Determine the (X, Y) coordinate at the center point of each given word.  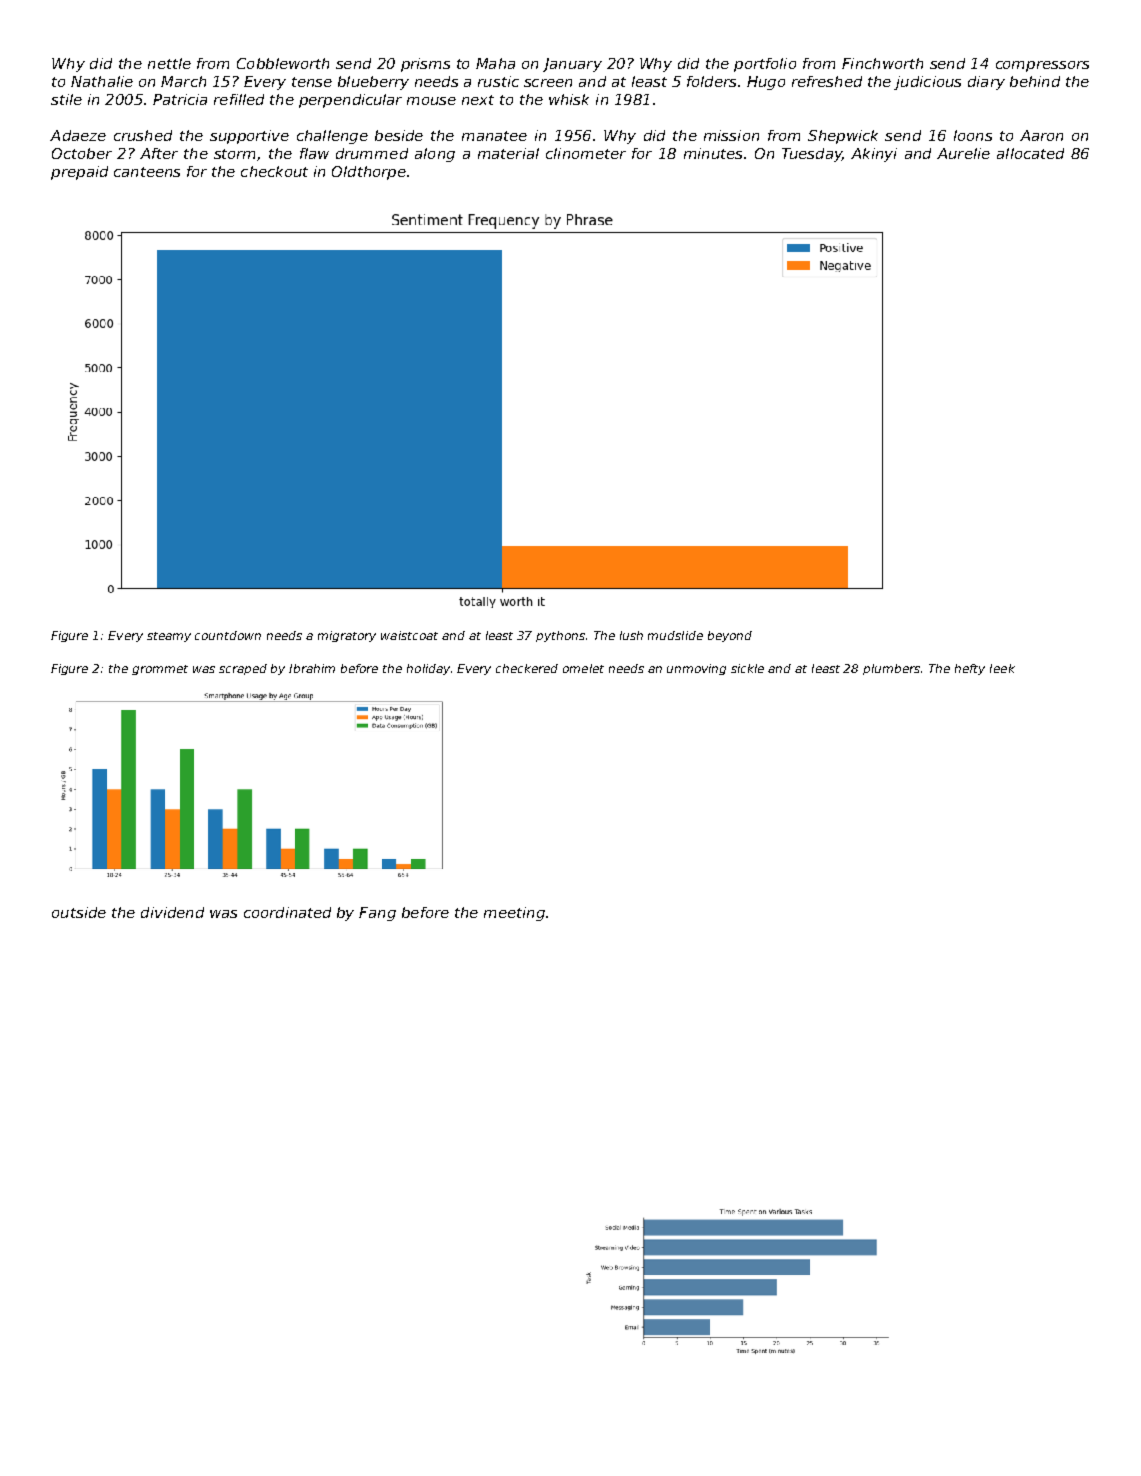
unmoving (696, 669)
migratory (347, 636)
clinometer (586, 153)
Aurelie (963, 153)
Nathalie (102, 81)
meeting (514, 914)
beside (399, 135)
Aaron (1041, 135)
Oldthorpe (369, 173)
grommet (160, 670)
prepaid (79, 173)
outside (79, 912)
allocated (1030, 153)
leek (1002, 668)
